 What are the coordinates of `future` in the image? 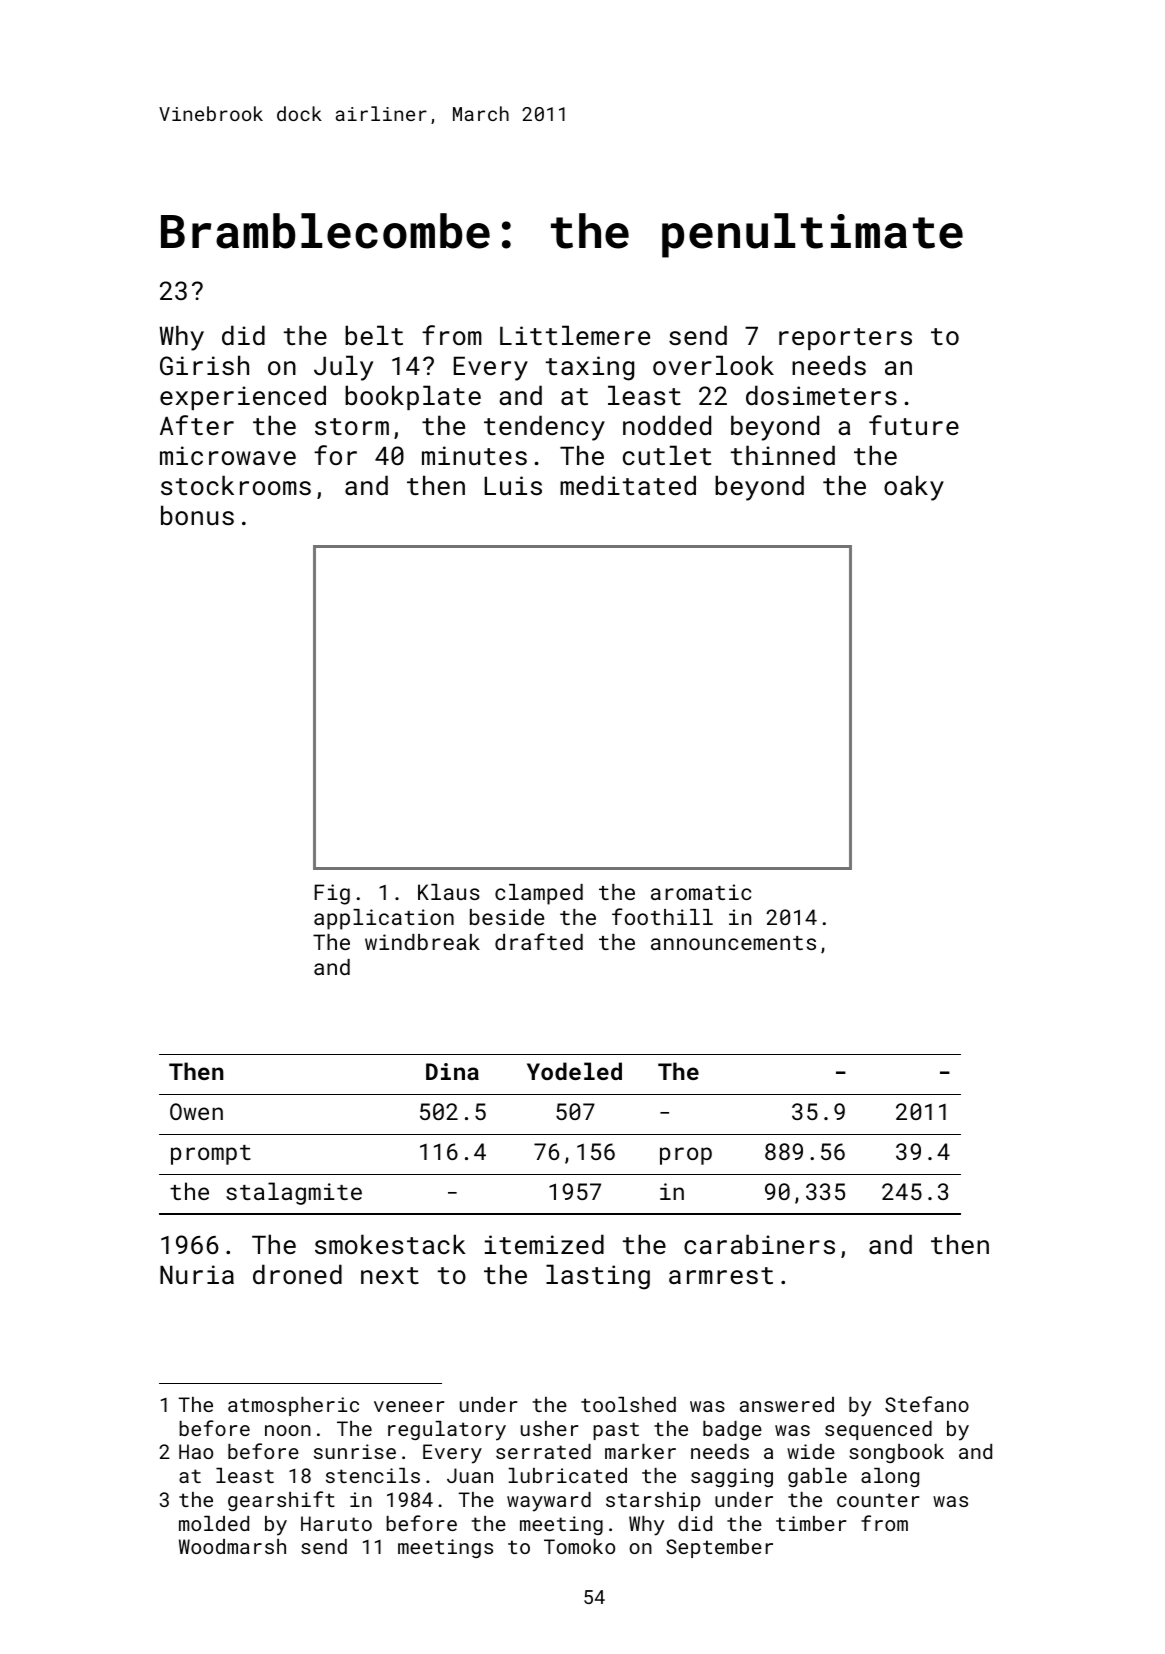 It's located at (914, 425).
